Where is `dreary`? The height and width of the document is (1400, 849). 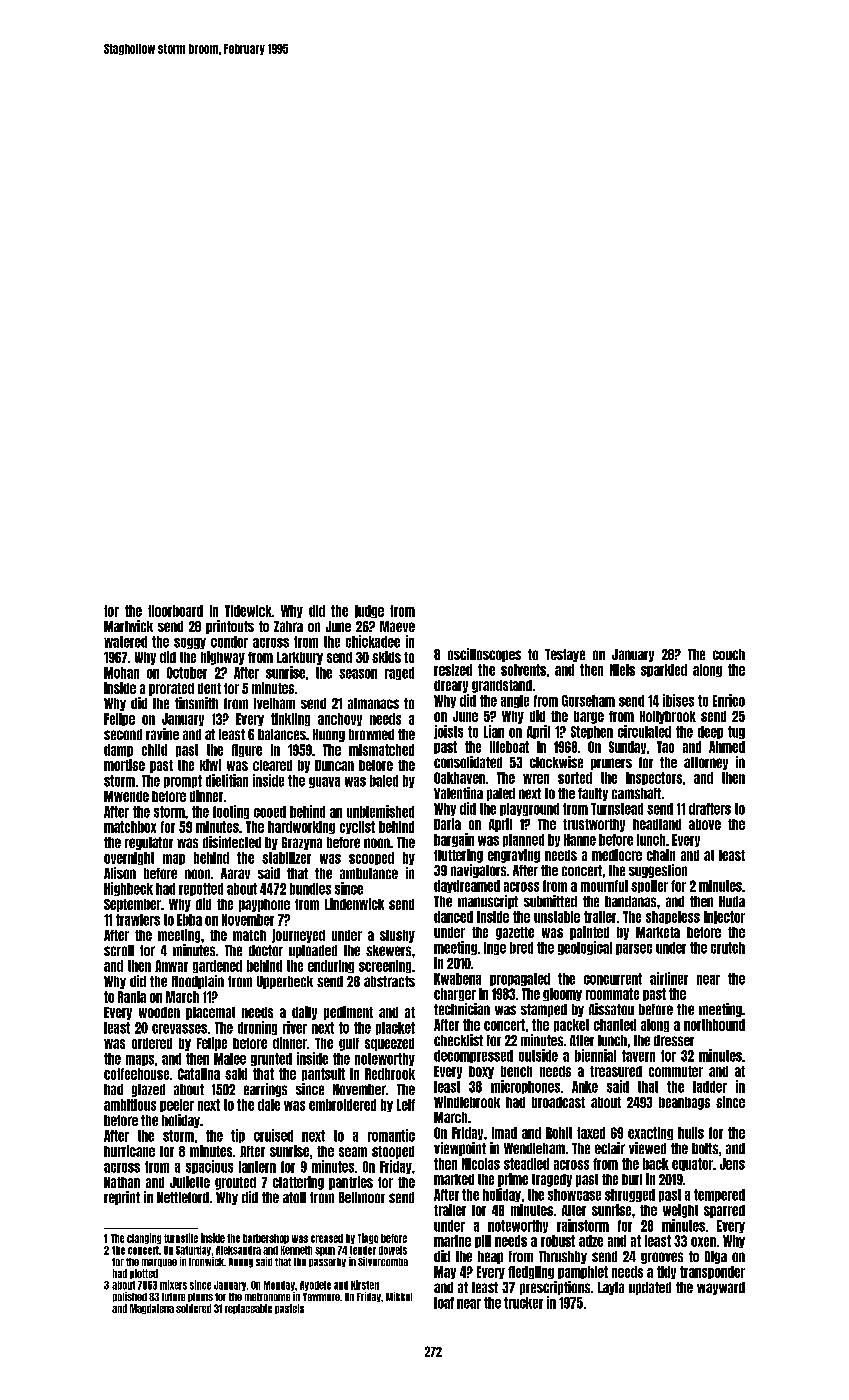
dreary is located at coordinates (451, 686).
